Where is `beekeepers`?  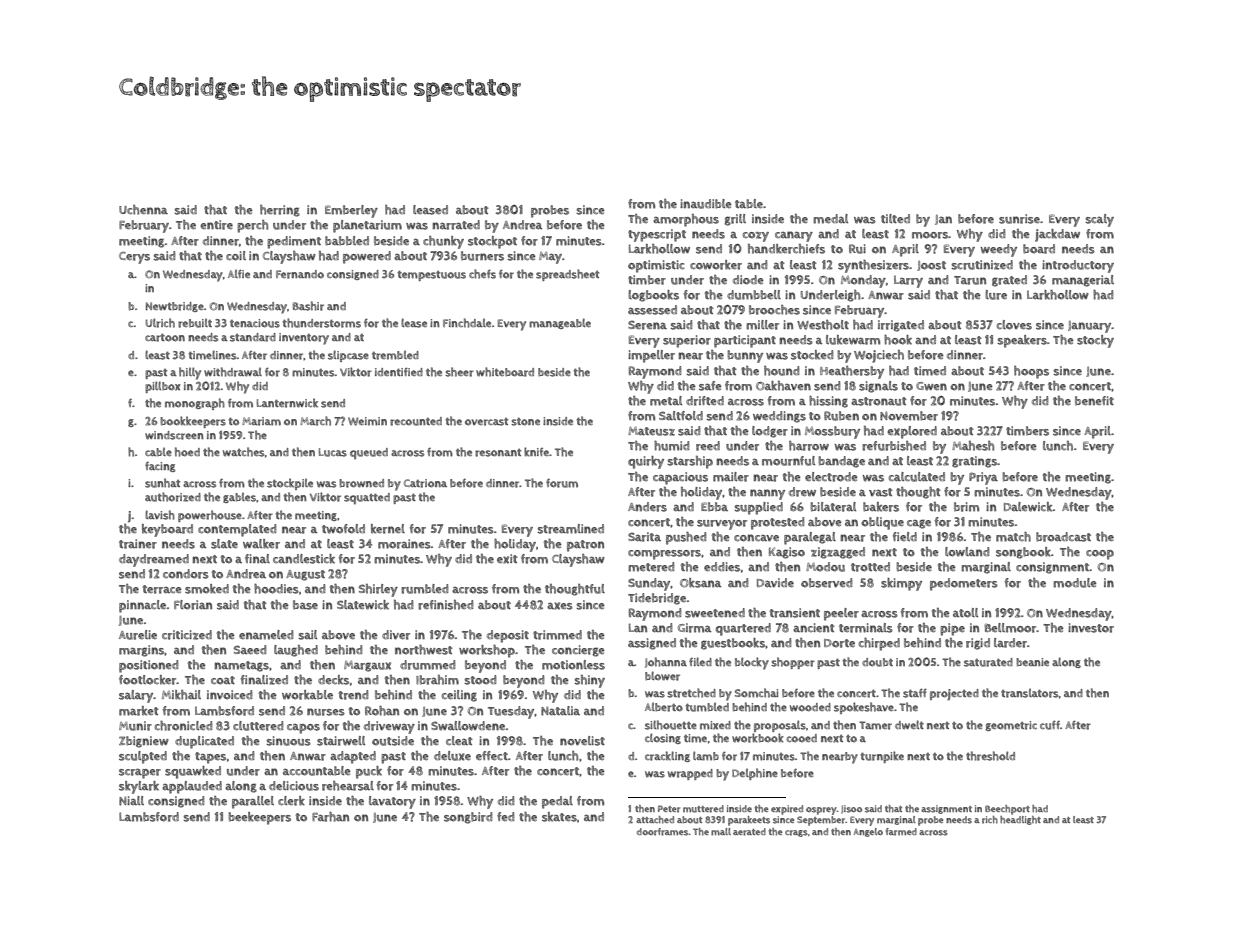 beekeepers is located at coordinates (259, 818).
